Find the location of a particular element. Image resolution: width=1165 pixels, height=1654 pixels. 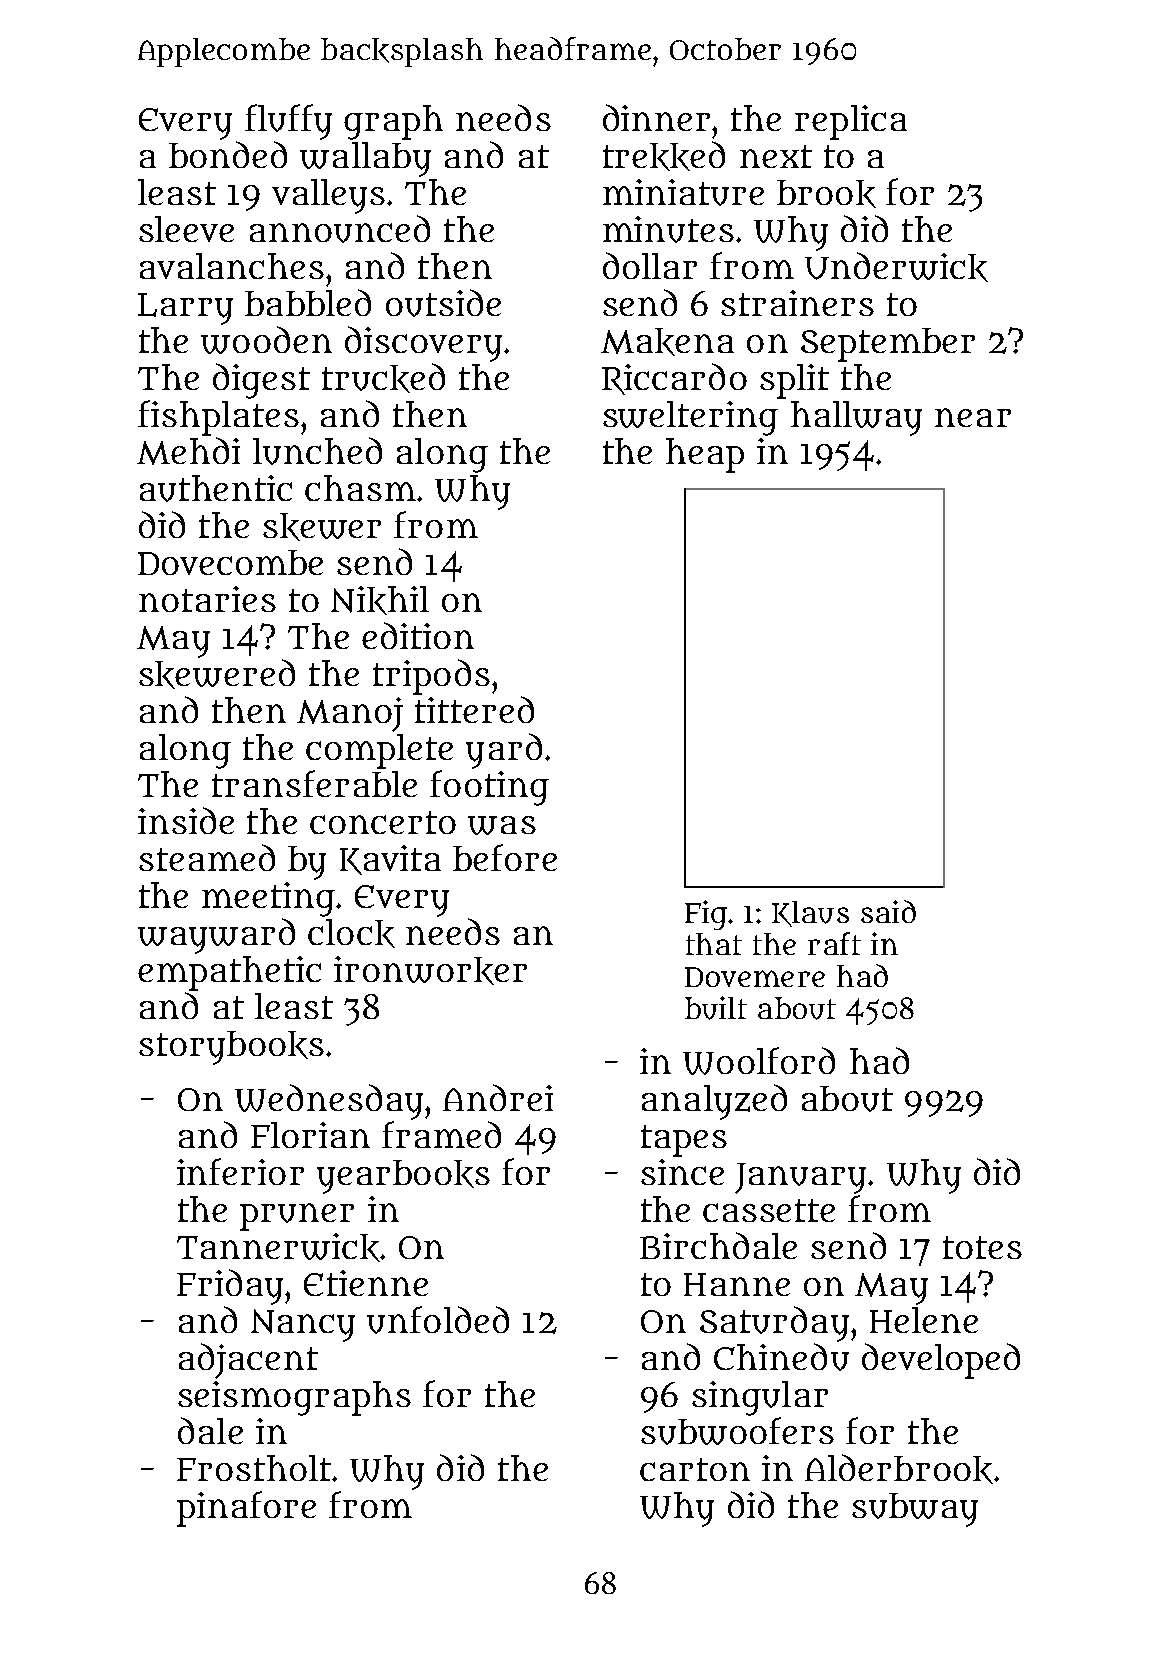

framed is located at coordinates (441, 1134).
